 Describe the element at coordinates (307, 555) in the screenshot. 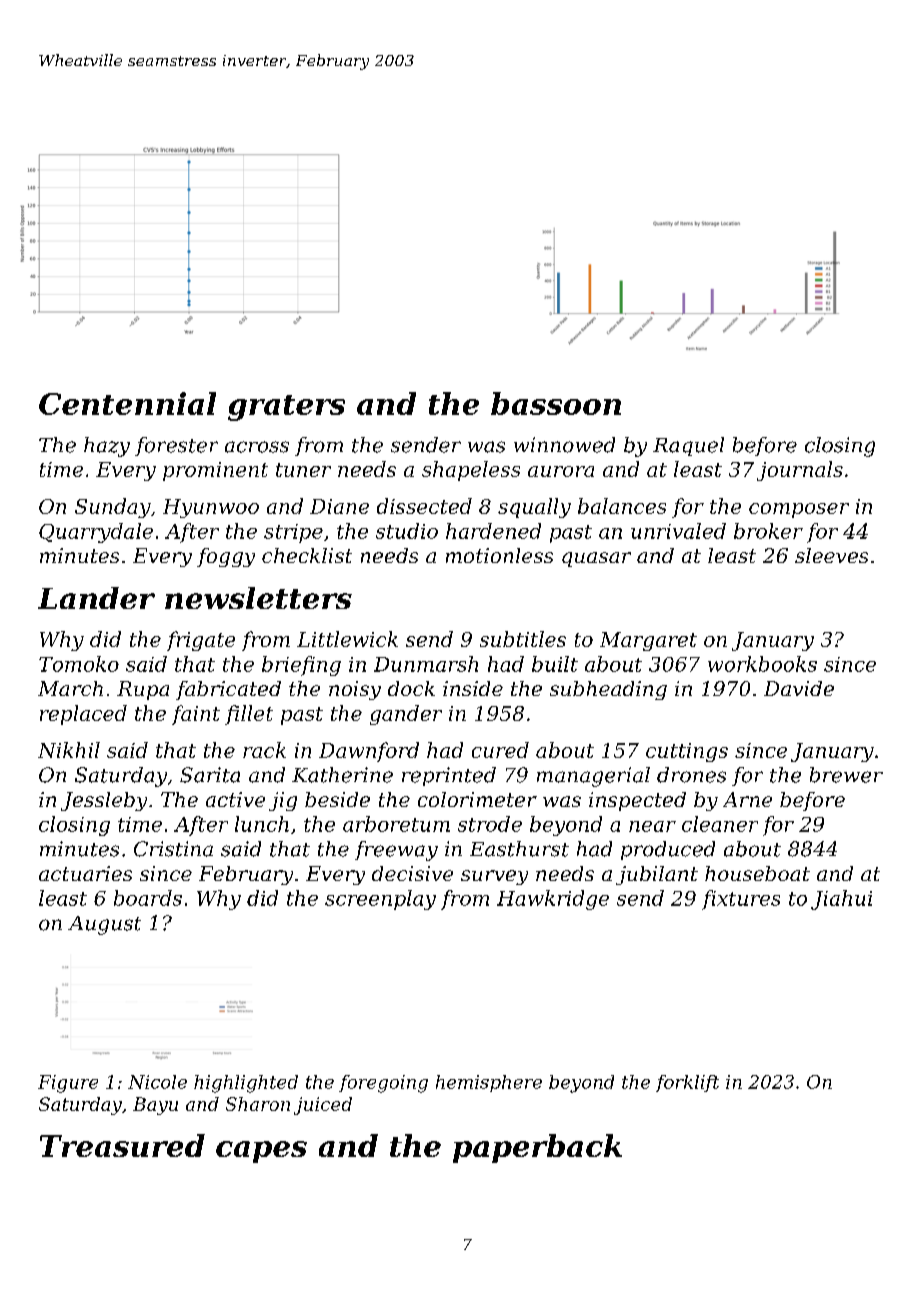

I see `checklist` at that location.
